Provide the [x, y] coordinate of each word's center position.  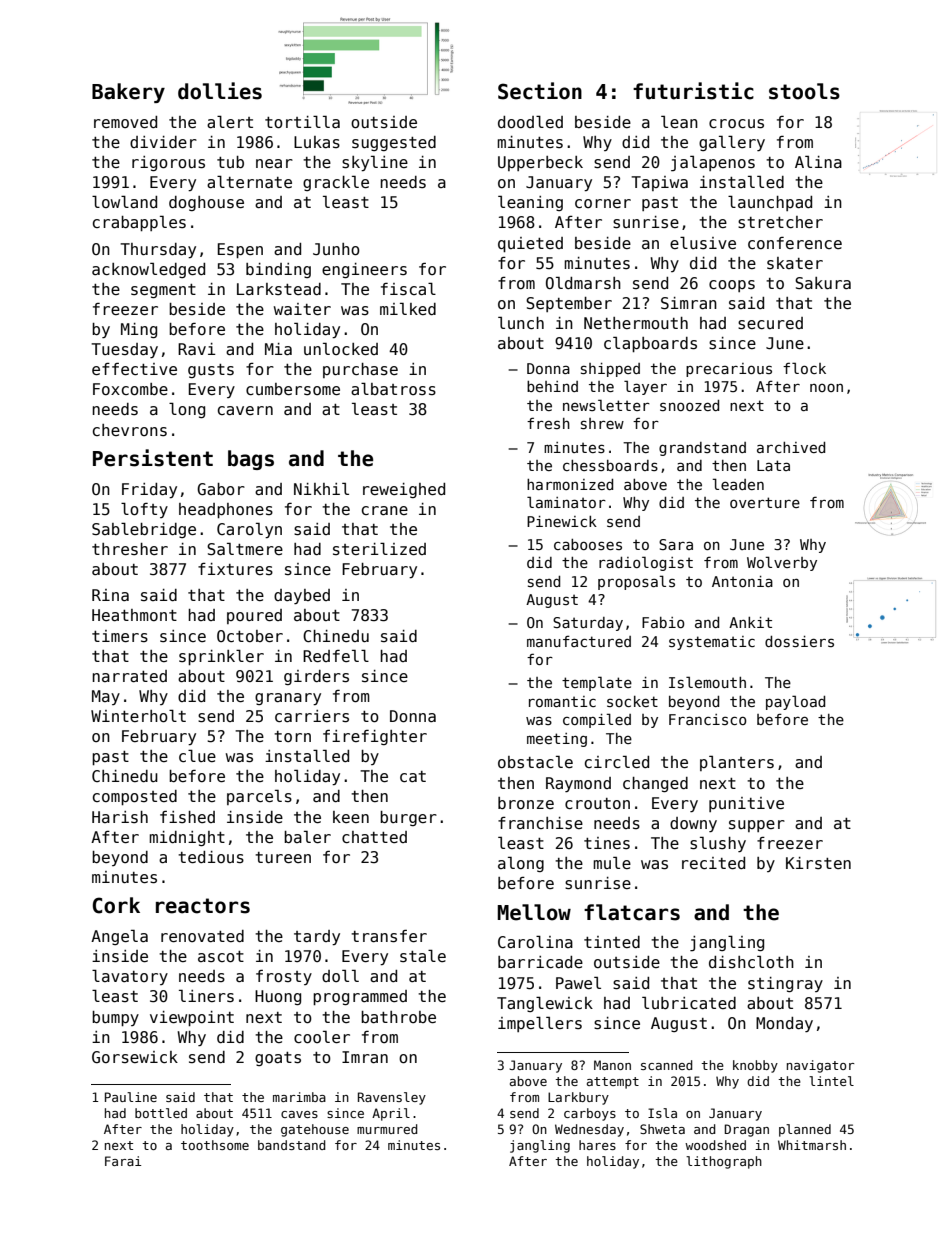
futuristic [693, 91]
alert [230, 121]
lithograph [724, 1162]
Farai [123, 1161]
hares [597, 1145]
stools [804, 91]
